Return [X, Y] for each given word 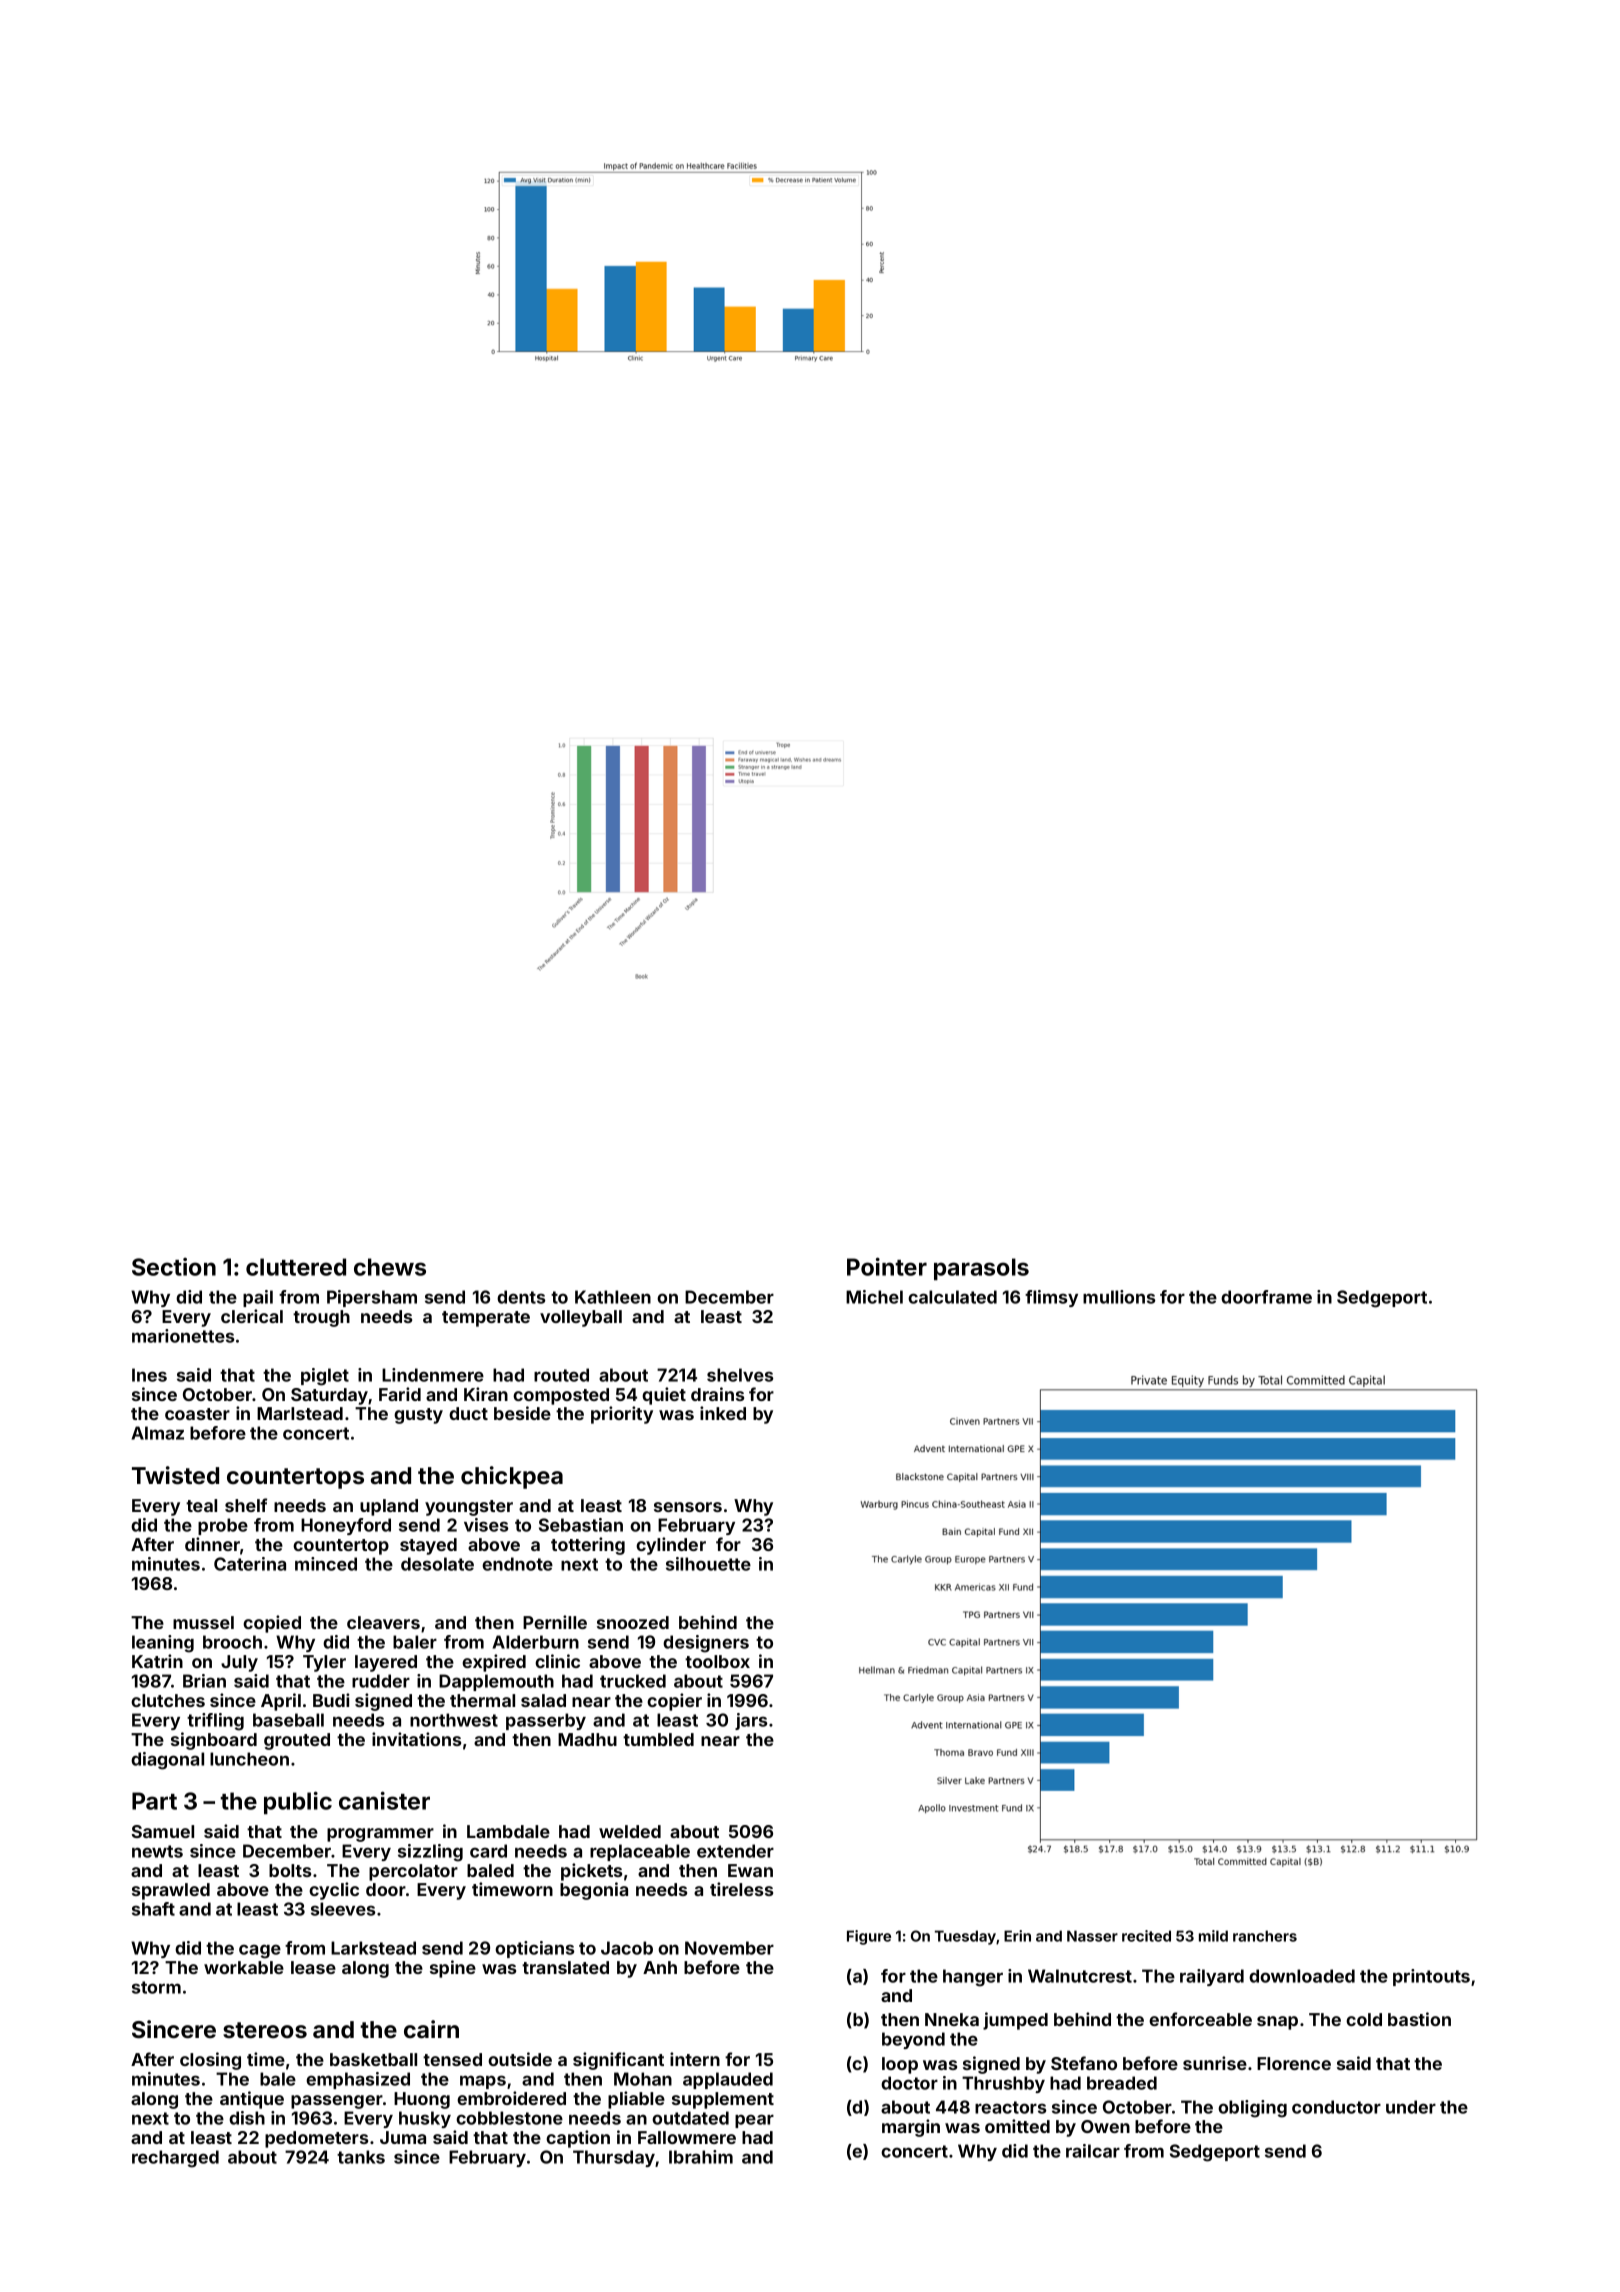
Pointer [887, 1266]
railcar [1093, 2151]
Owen [1105, 2126]
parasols [981, 1269]
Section [174, 1266]
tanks [361, 2157]
